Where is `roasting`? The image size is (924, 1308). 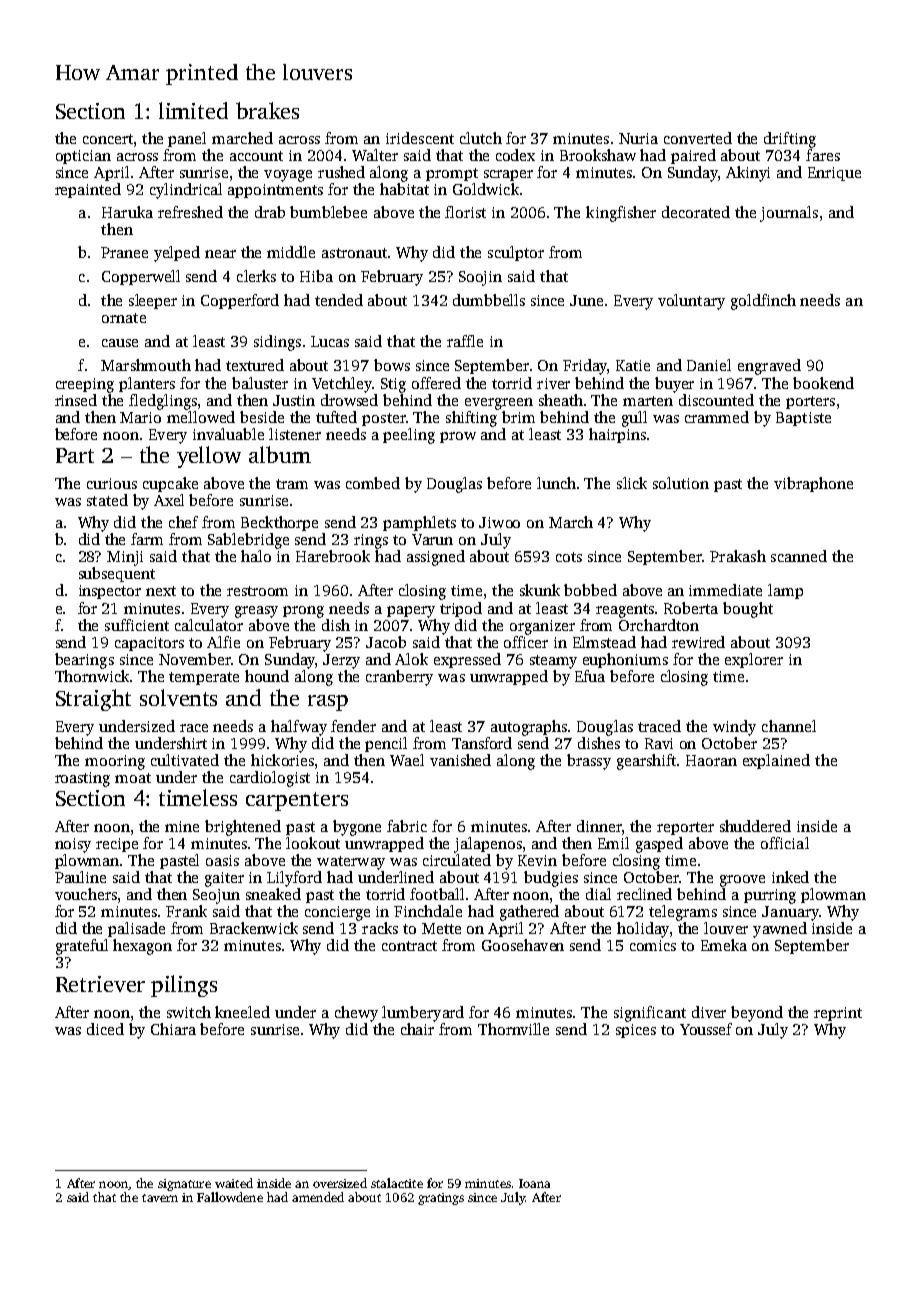
roasting is located at coordinates (82, 779).
